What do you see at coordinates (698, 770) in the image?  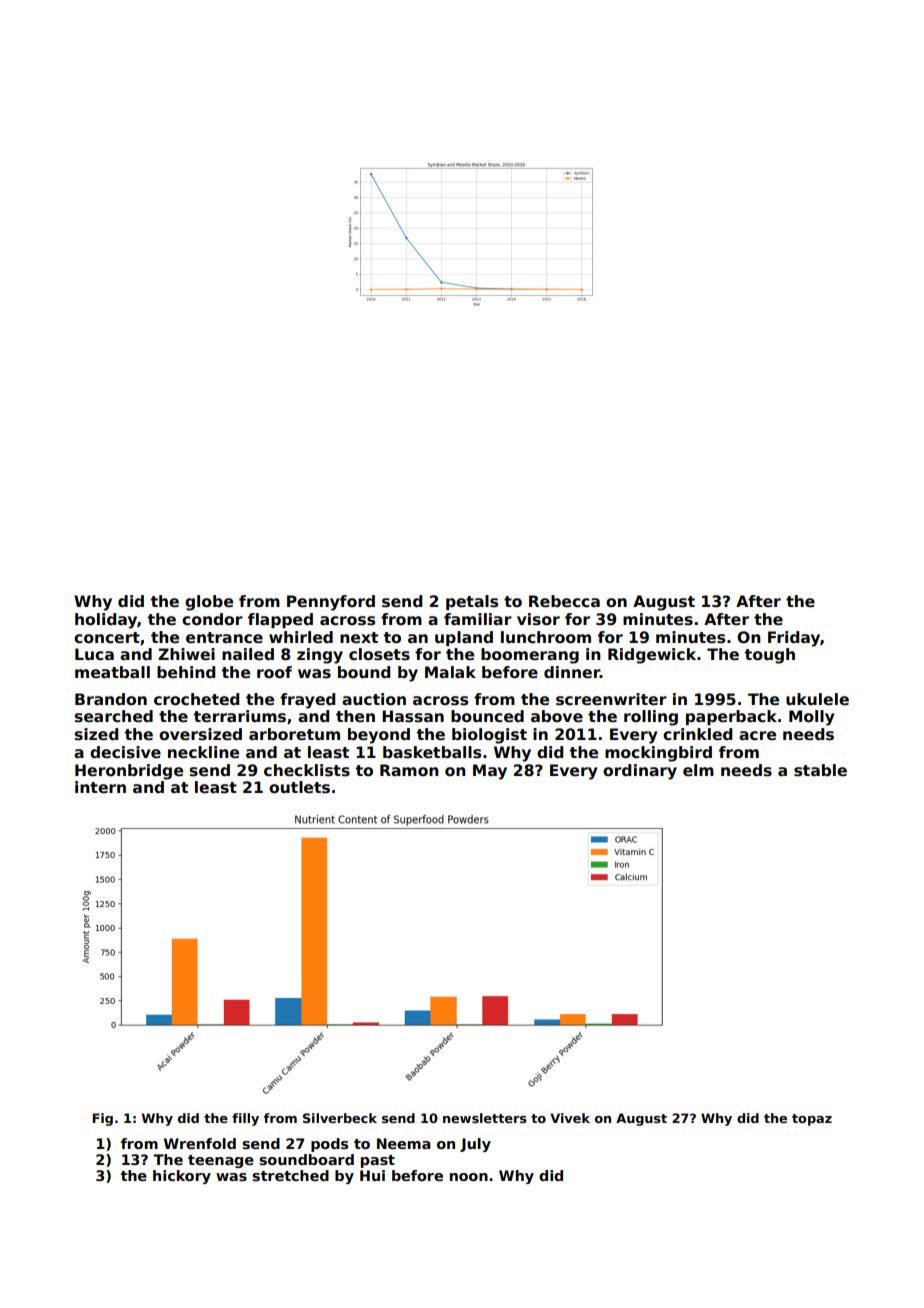 I see `elm` at bounding box center [698, 770].
